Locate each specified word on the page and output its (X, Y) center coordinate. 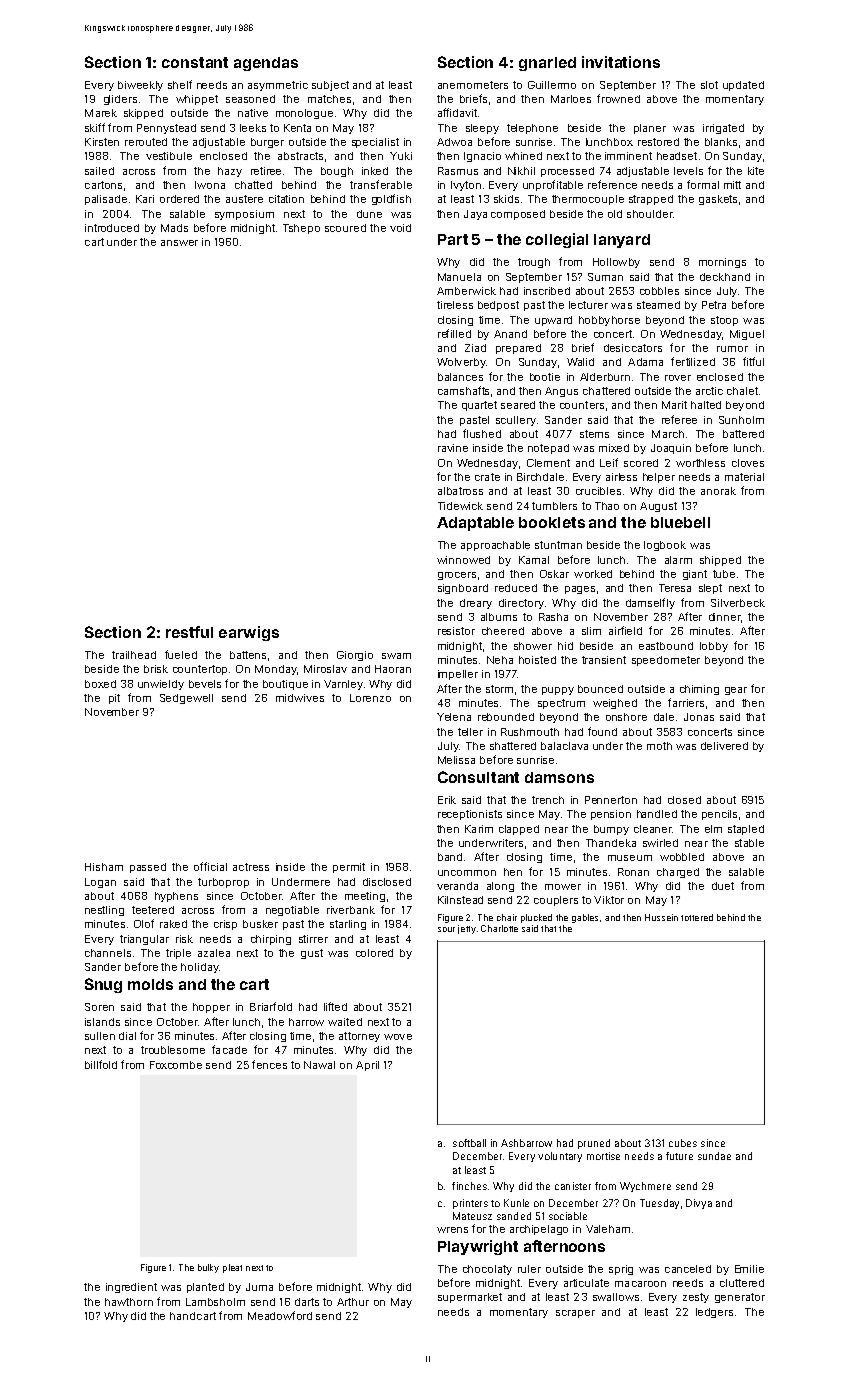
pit (114, 699)
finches (469, 1186)
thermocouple (588, 200)
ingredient (131, 1288)
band (450, 857)
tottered (697, 917)
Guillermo (552, 85)
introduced (112, 228)
